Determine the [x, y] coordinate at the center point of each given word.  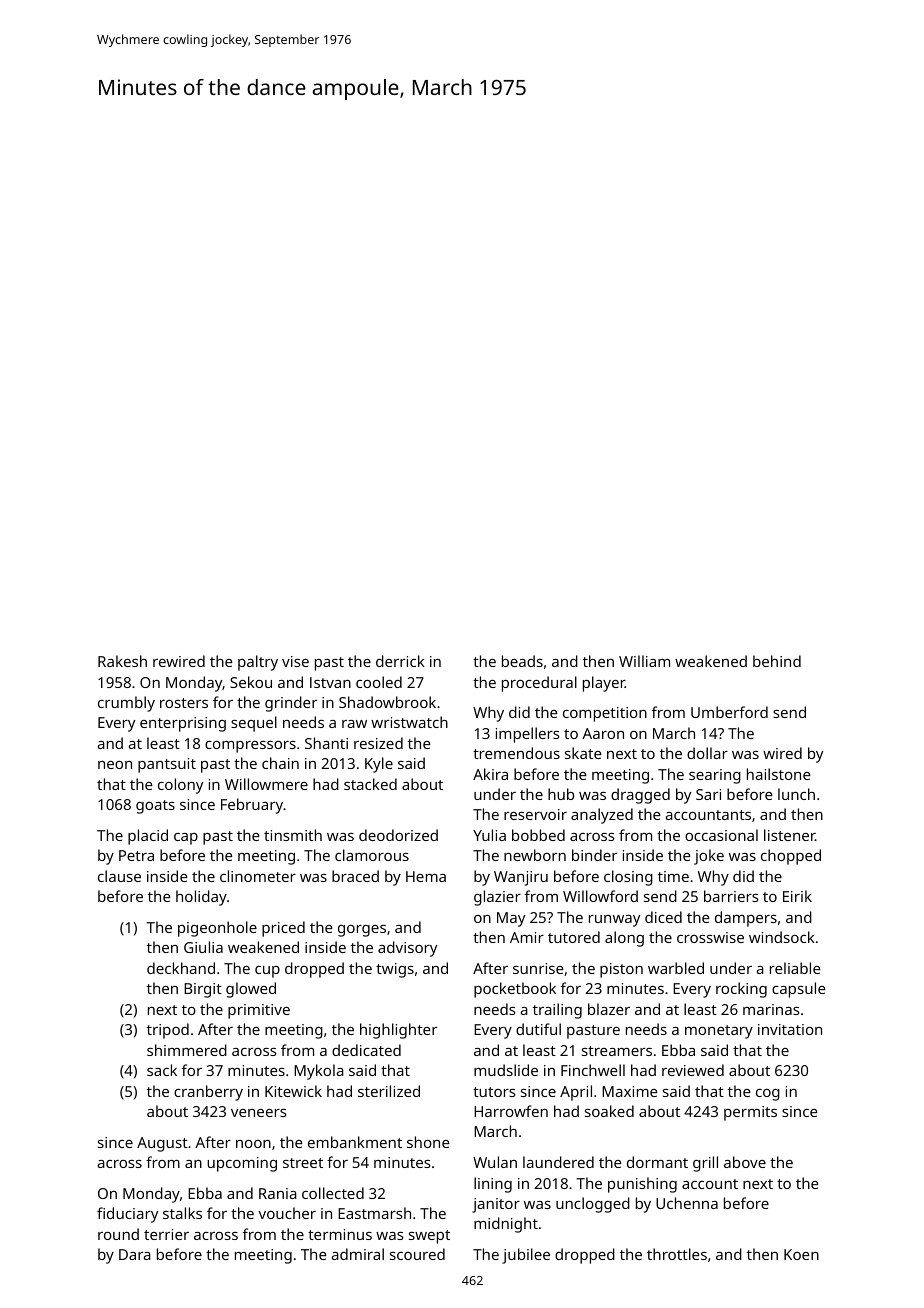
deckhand [181, 968]
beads [522, 661]
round [118, 1234]
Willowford [600, 896]
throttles [677, 1254]
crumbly [126, 704]
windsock [782, 937]
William [644, 661]
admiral [358, 1254]
